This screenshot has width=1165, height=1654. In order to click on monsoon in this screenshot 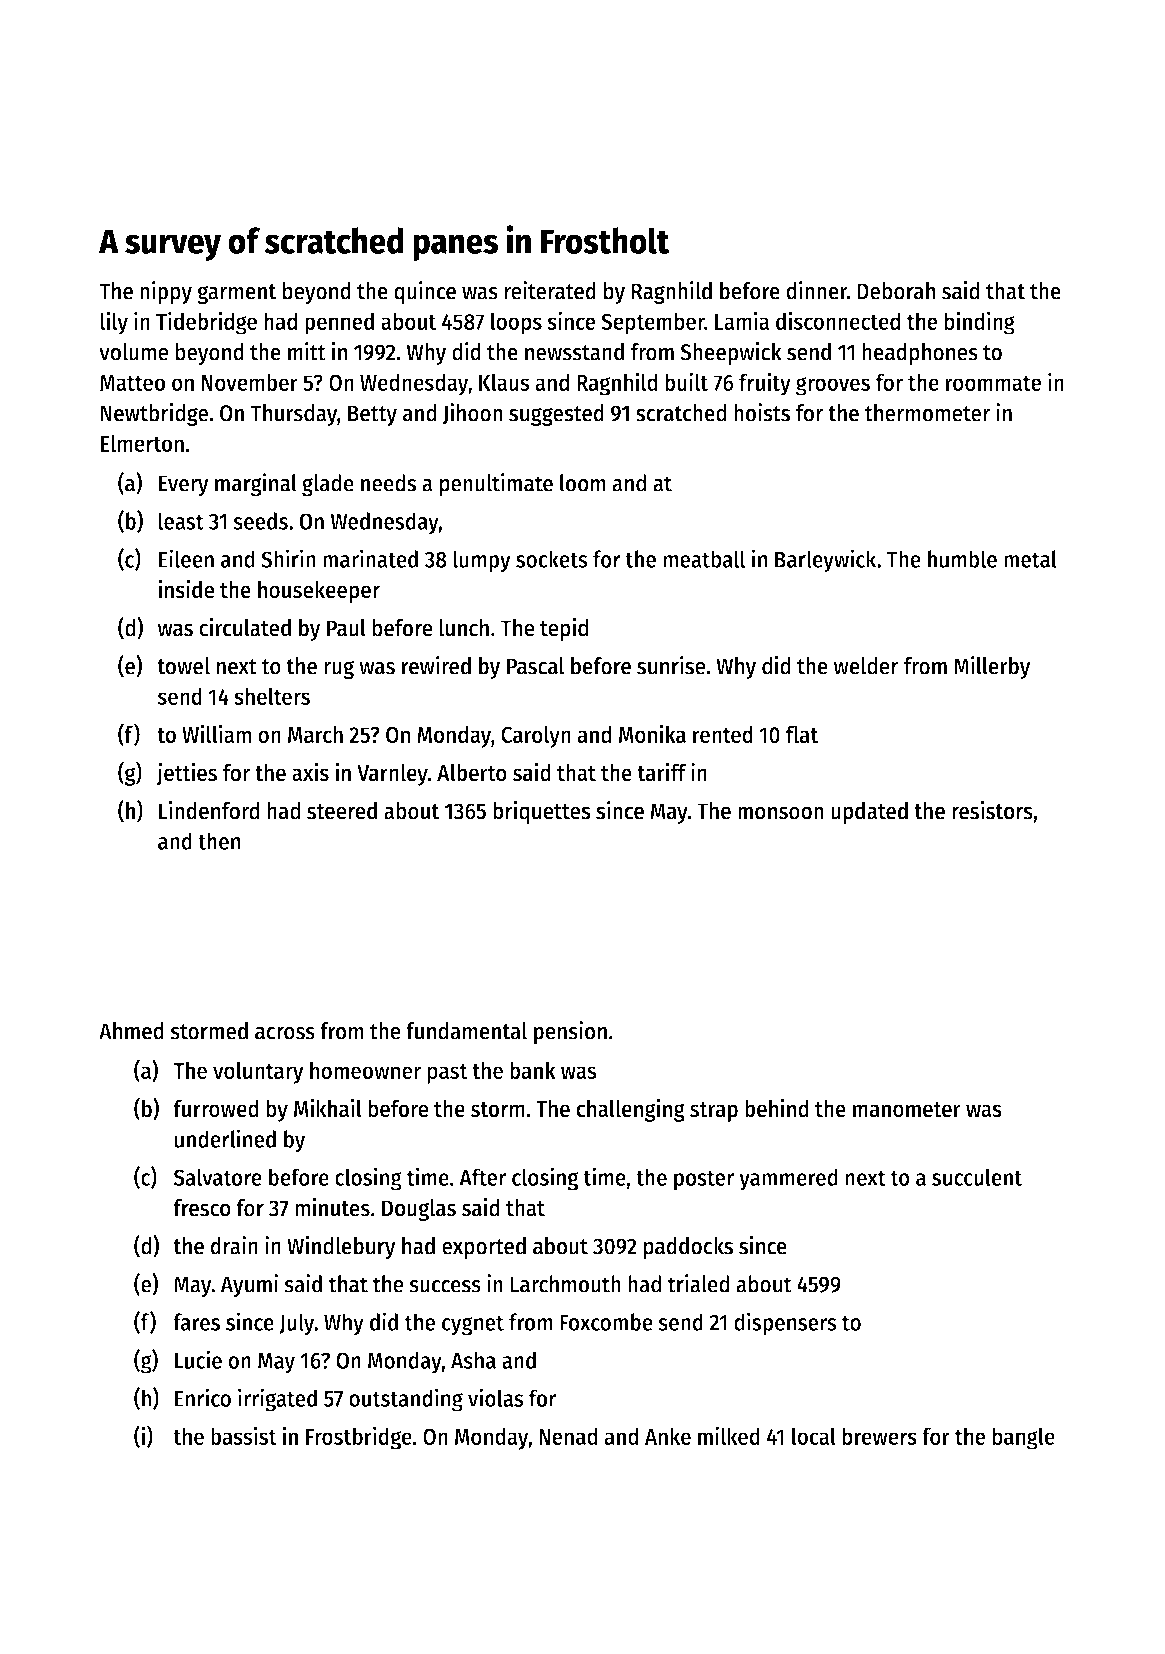, I will do `click(781, 813)`.
